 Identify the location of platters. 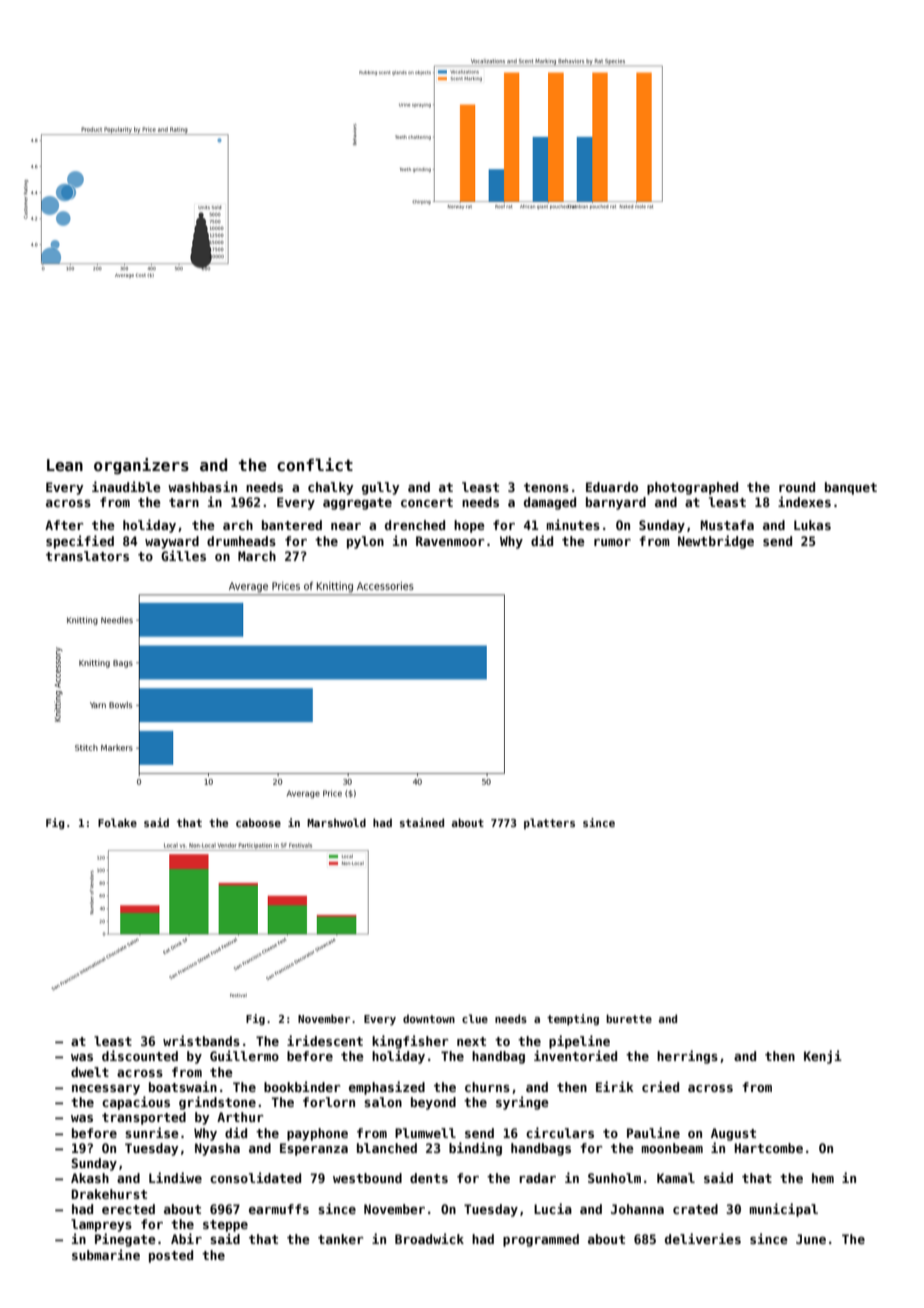
(549, 823).
